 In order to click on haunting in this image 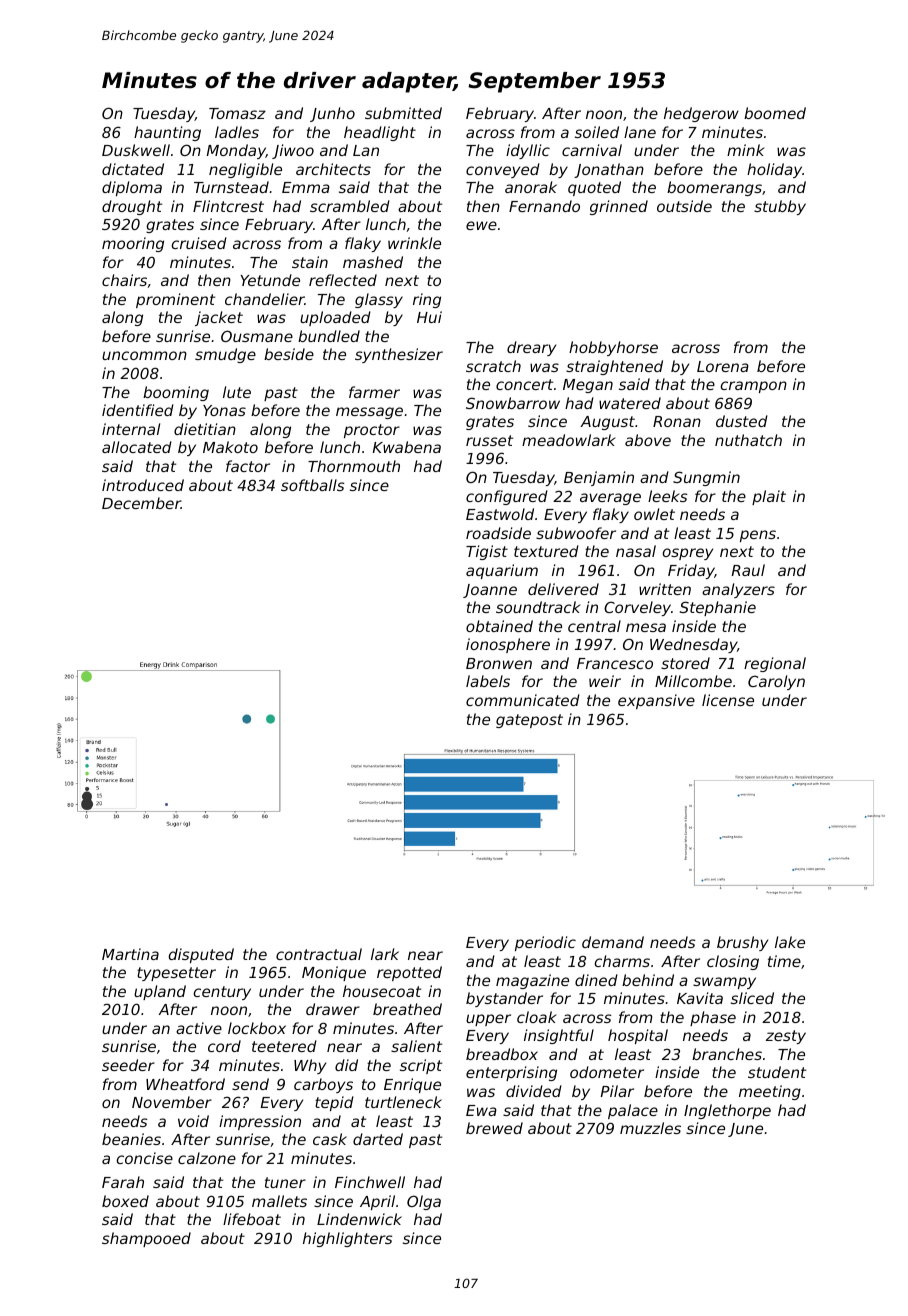, I will do `click(167, 133)`.
